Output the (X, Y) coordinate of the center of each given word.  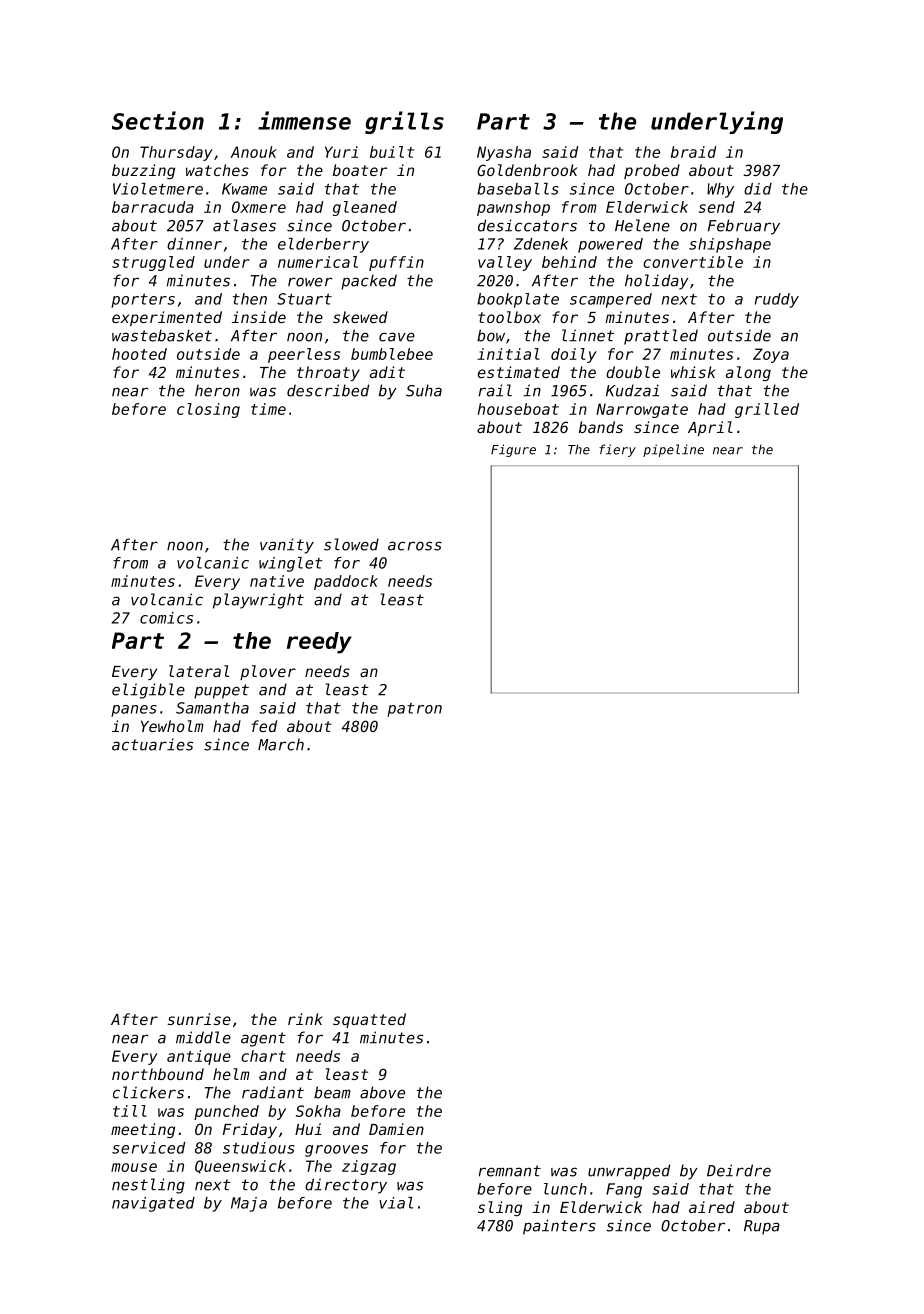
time (268, 409)
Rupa (762, 1227)
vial (396, 1203)
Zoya (771, 355)
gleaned (365, 208)
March (281, 744)
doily (574, 355)
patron (414, 710)
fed (264, 726)
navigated (153, 1204)
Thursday (176, 153)
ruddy (777, 300)
